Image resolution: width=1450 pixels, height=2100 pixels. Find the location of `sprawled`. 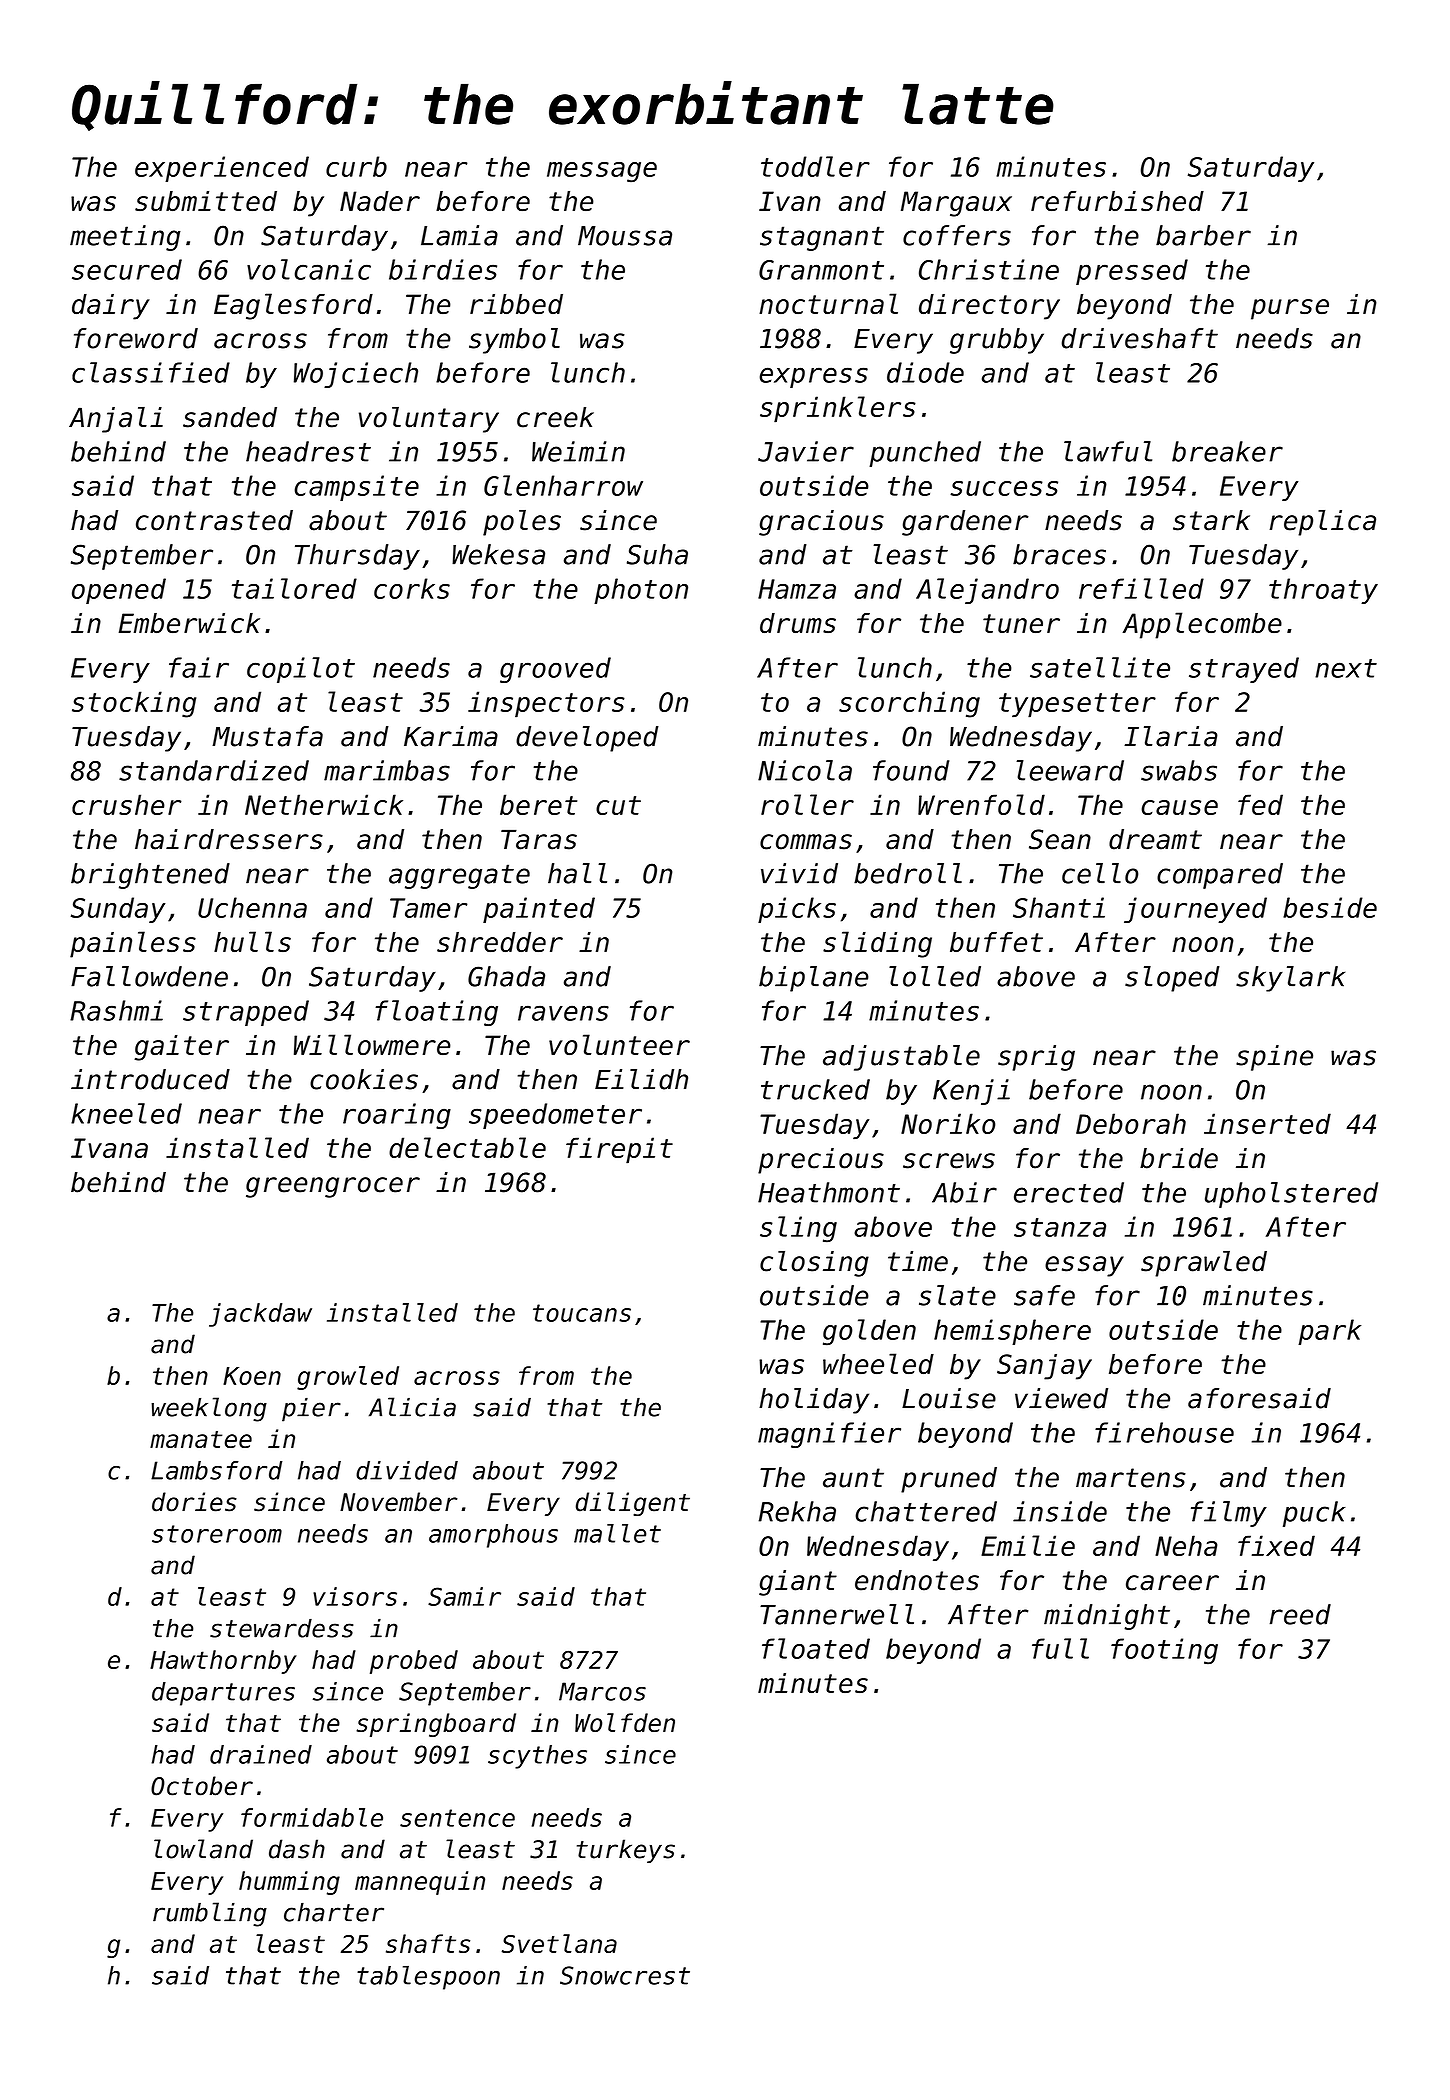

sprawled is located at coordinates (1204, 1264).
